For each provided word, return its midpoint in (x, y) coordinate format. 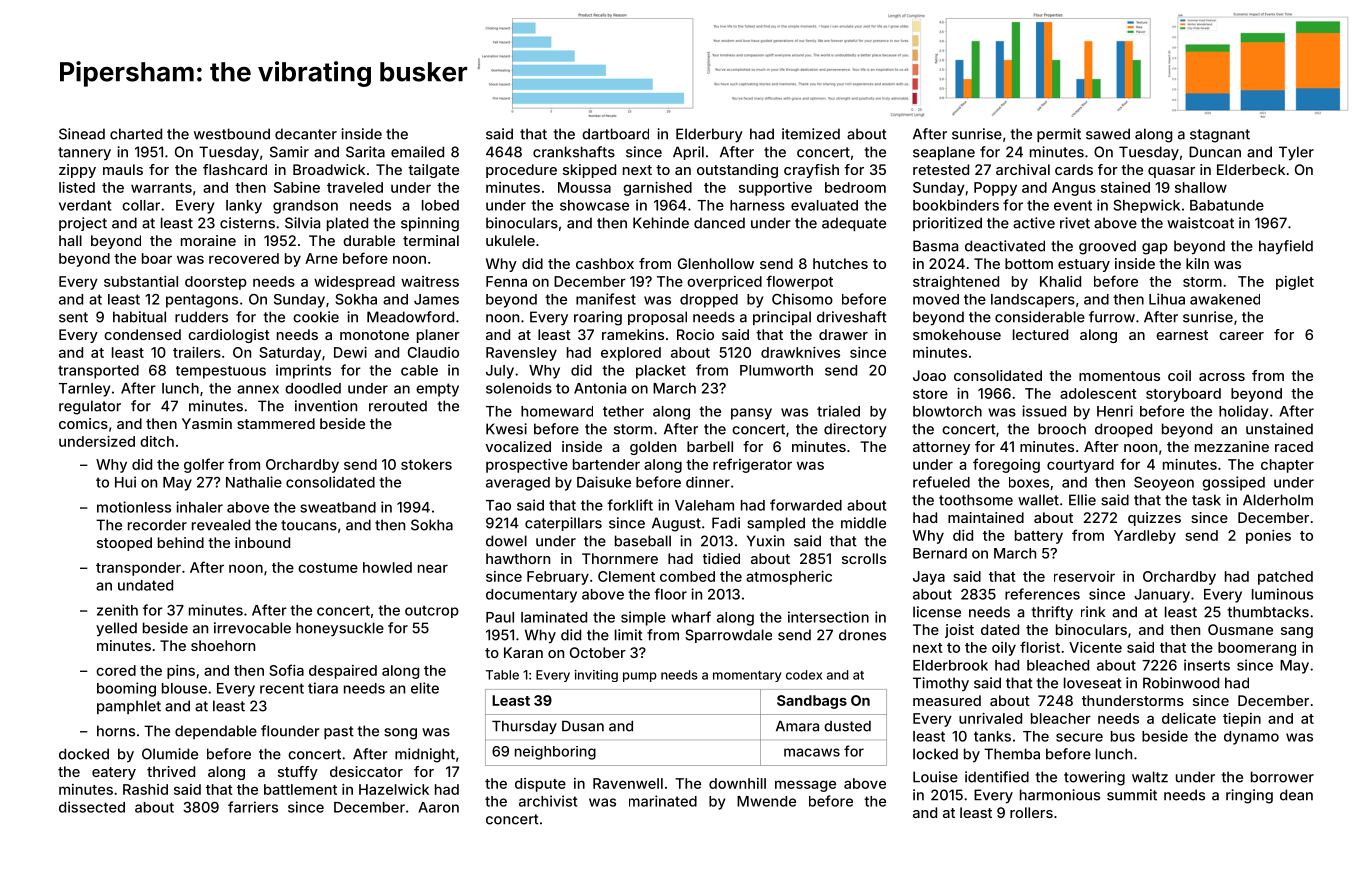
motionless (134, 507)
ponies (1268, 537)
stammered (276, 423)
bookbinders (956, 205)
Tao (498, 505)
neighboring (555, 753)
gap (1155, 249)
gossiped (1233, 483)
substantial (141, 281)
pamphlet (129, 707)
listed (77, 187)
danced (719, 223)
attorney (941, 448)
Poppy (995, 189)
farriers (253, 807)
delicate (1189, 718)
